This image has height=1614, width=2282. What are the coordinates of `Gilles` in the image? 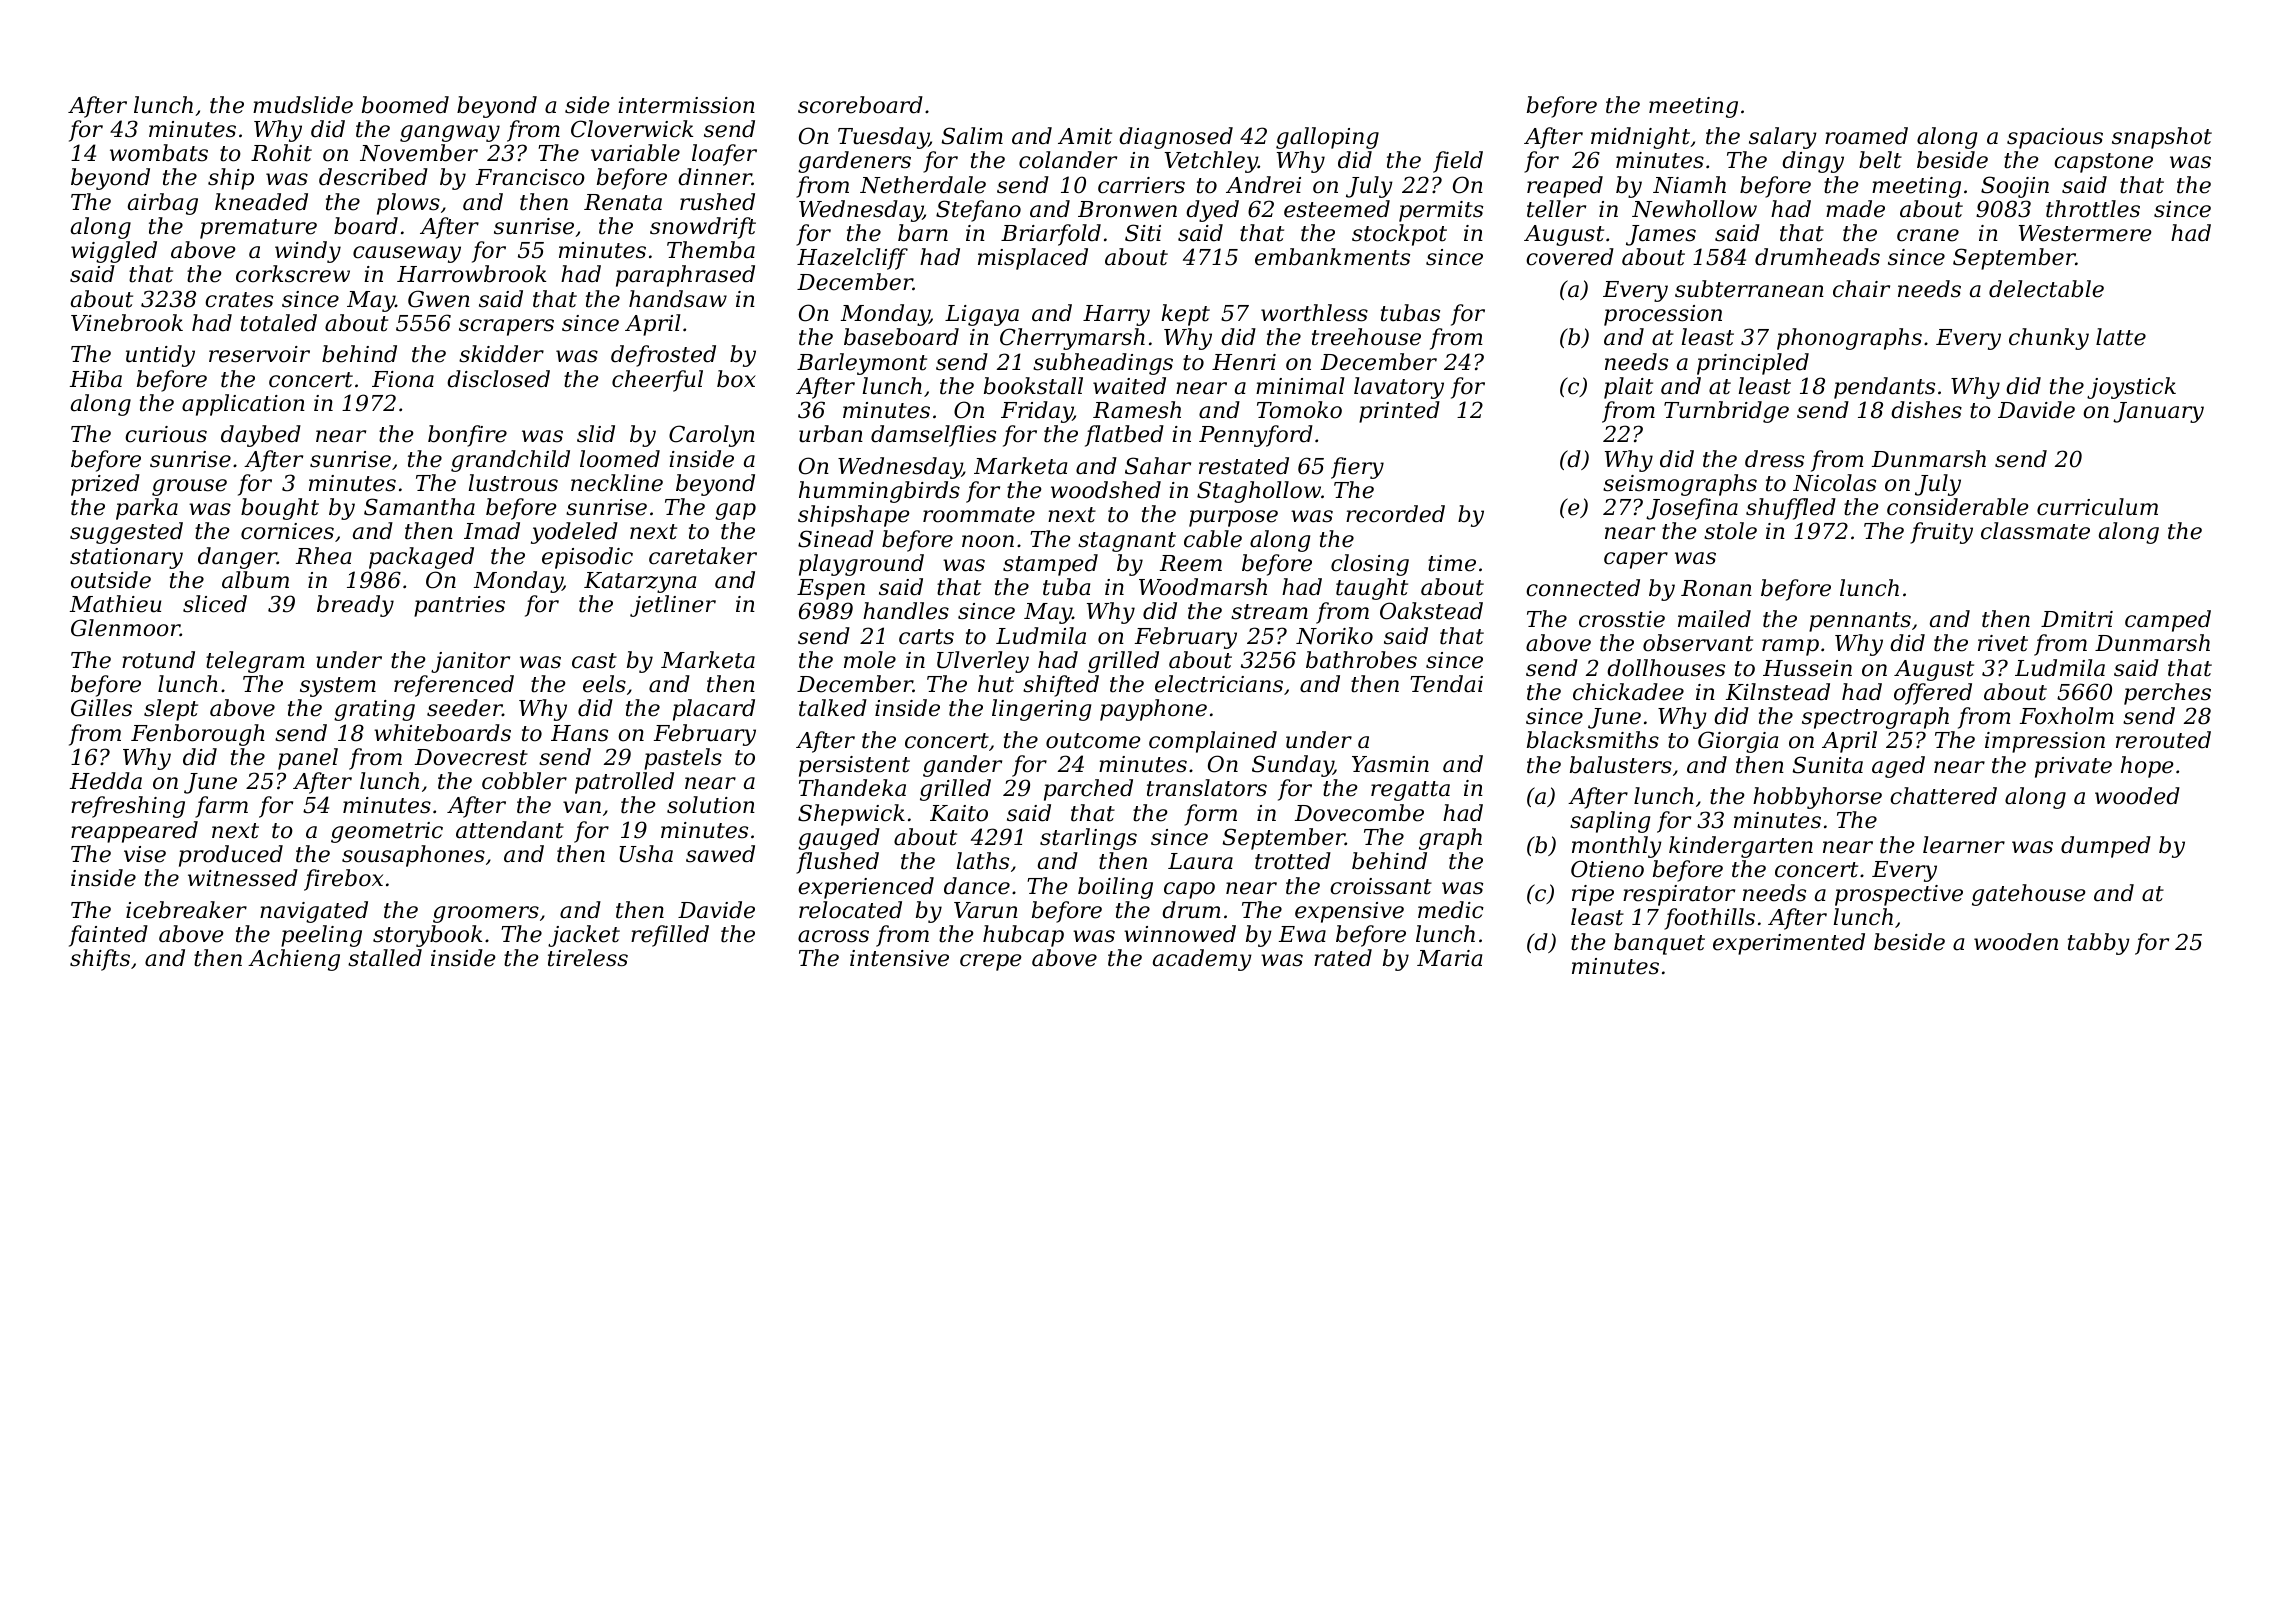 It's located at (101, 708).
